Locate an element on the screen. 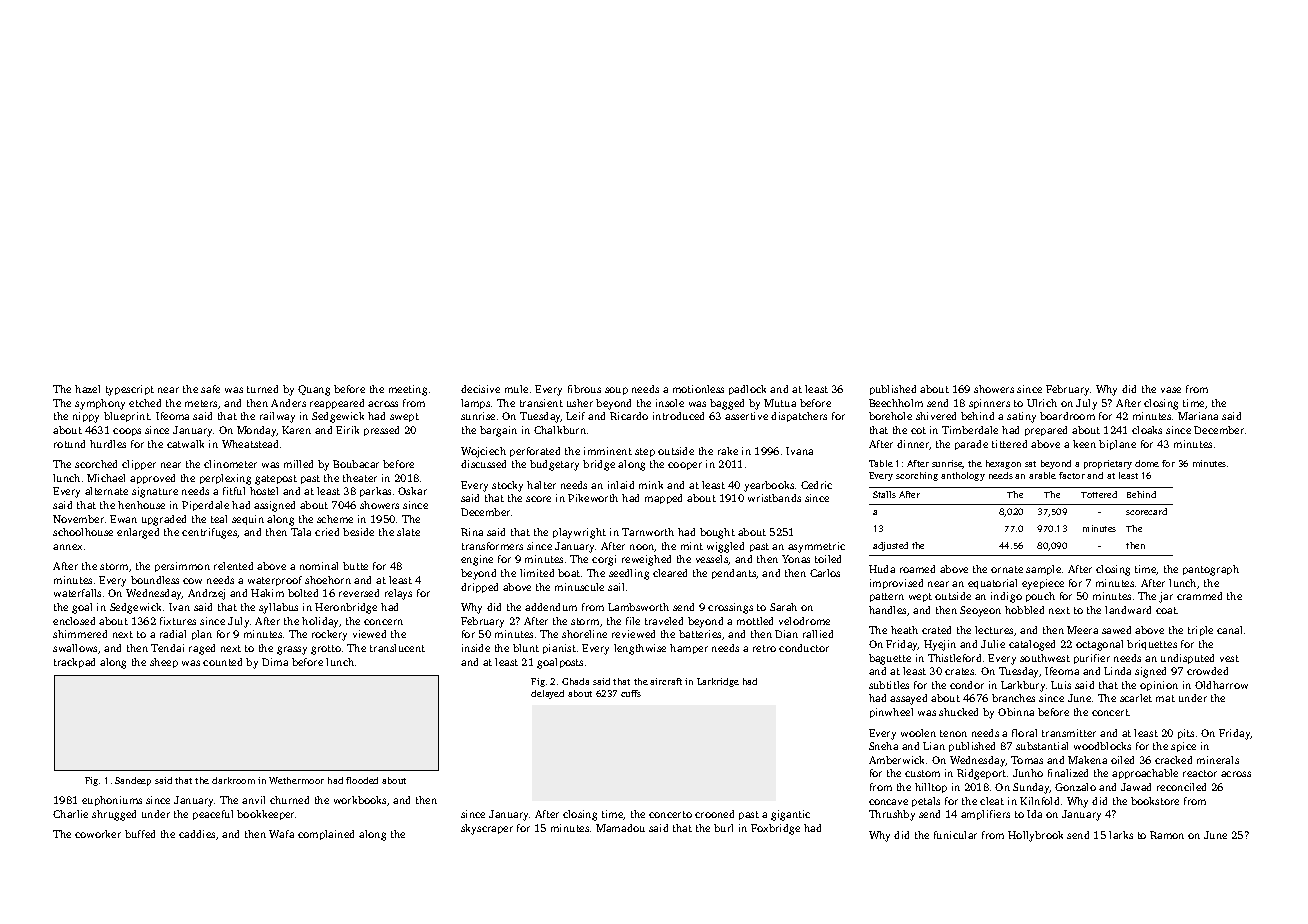 Image resolution: width=1308 pixels, height=924 pixels. Sneha is located at coordinates (883, 746).
